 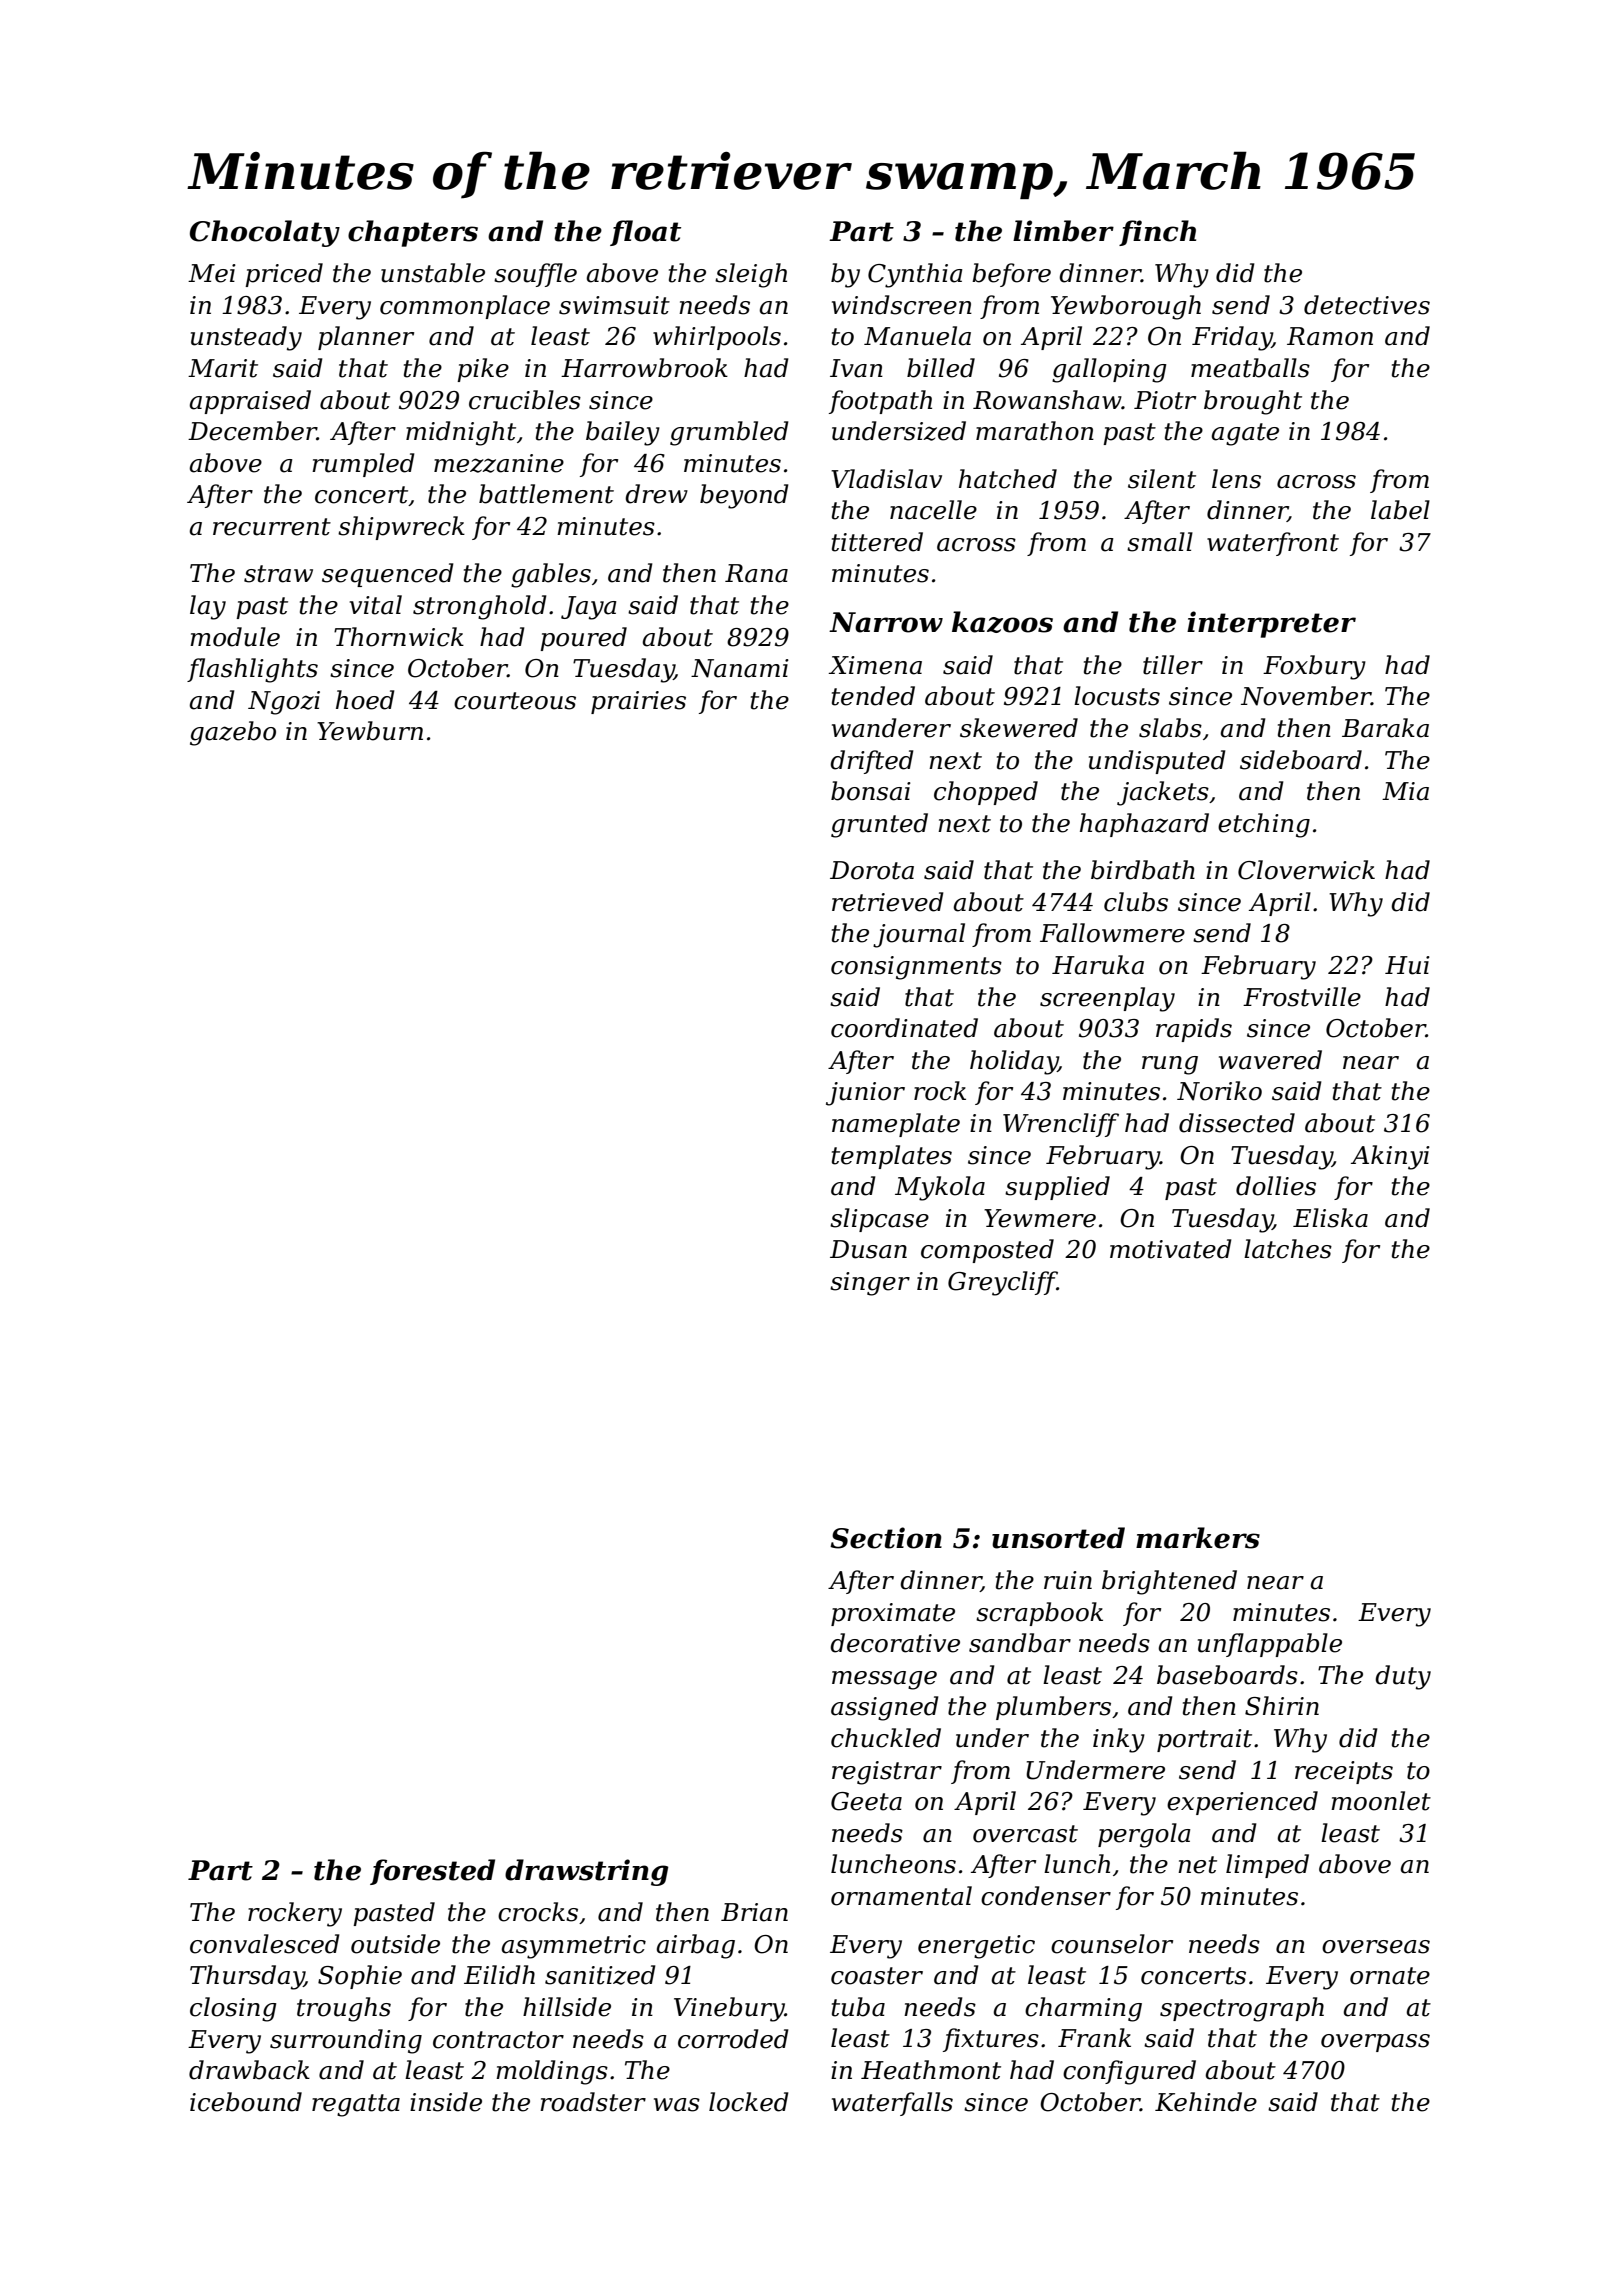 I want to click on Narrow, so click(x=886, y=622).
